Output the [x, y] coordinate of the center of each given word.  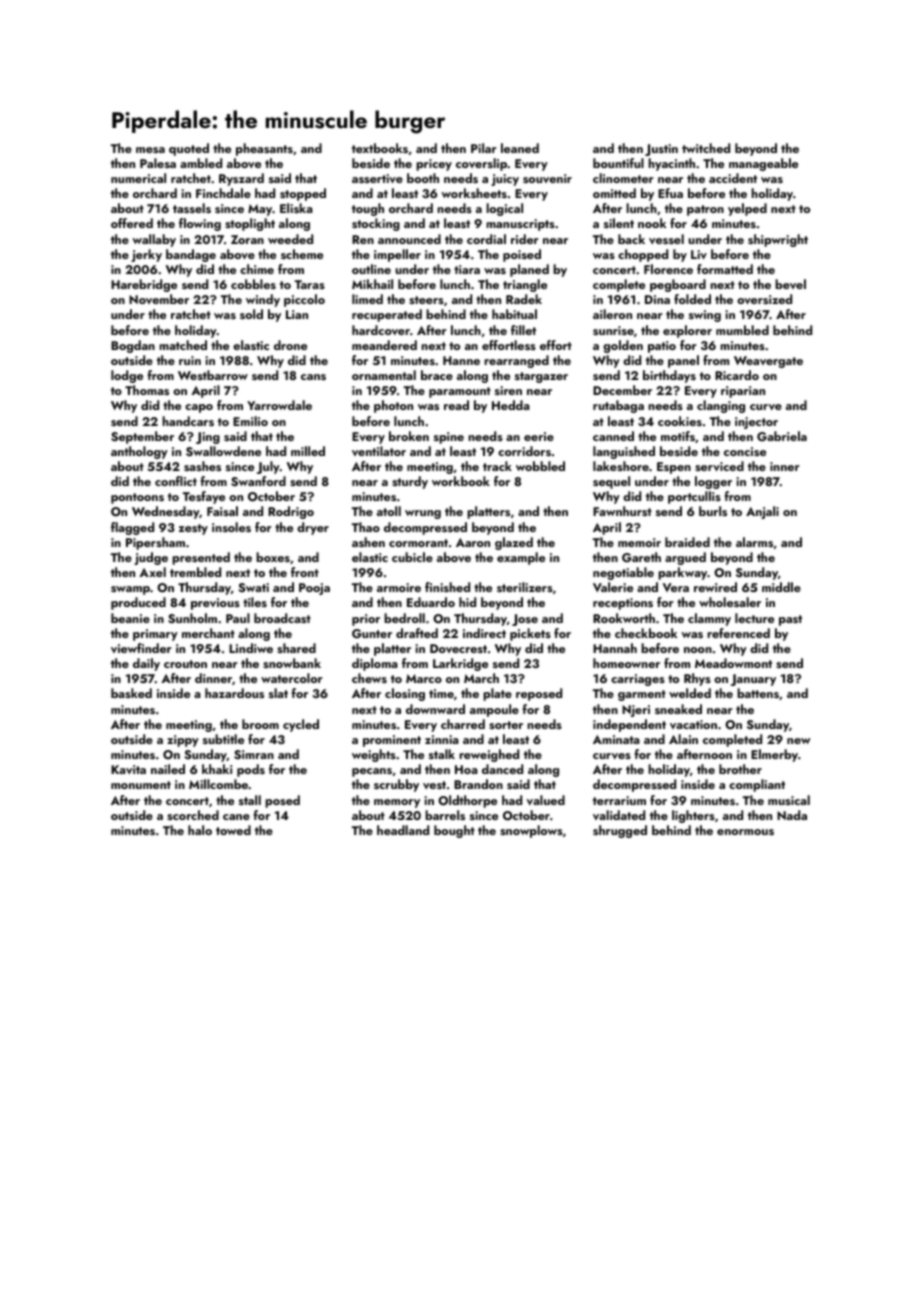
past [790, 620]
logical [504, 209]
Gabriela [782, 436]
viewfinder [141, 648]
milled [308, 451]
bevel [790, 284]
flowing [200, 224]
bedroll [404, 618]
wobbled [540, 466]
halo [200, 830]
